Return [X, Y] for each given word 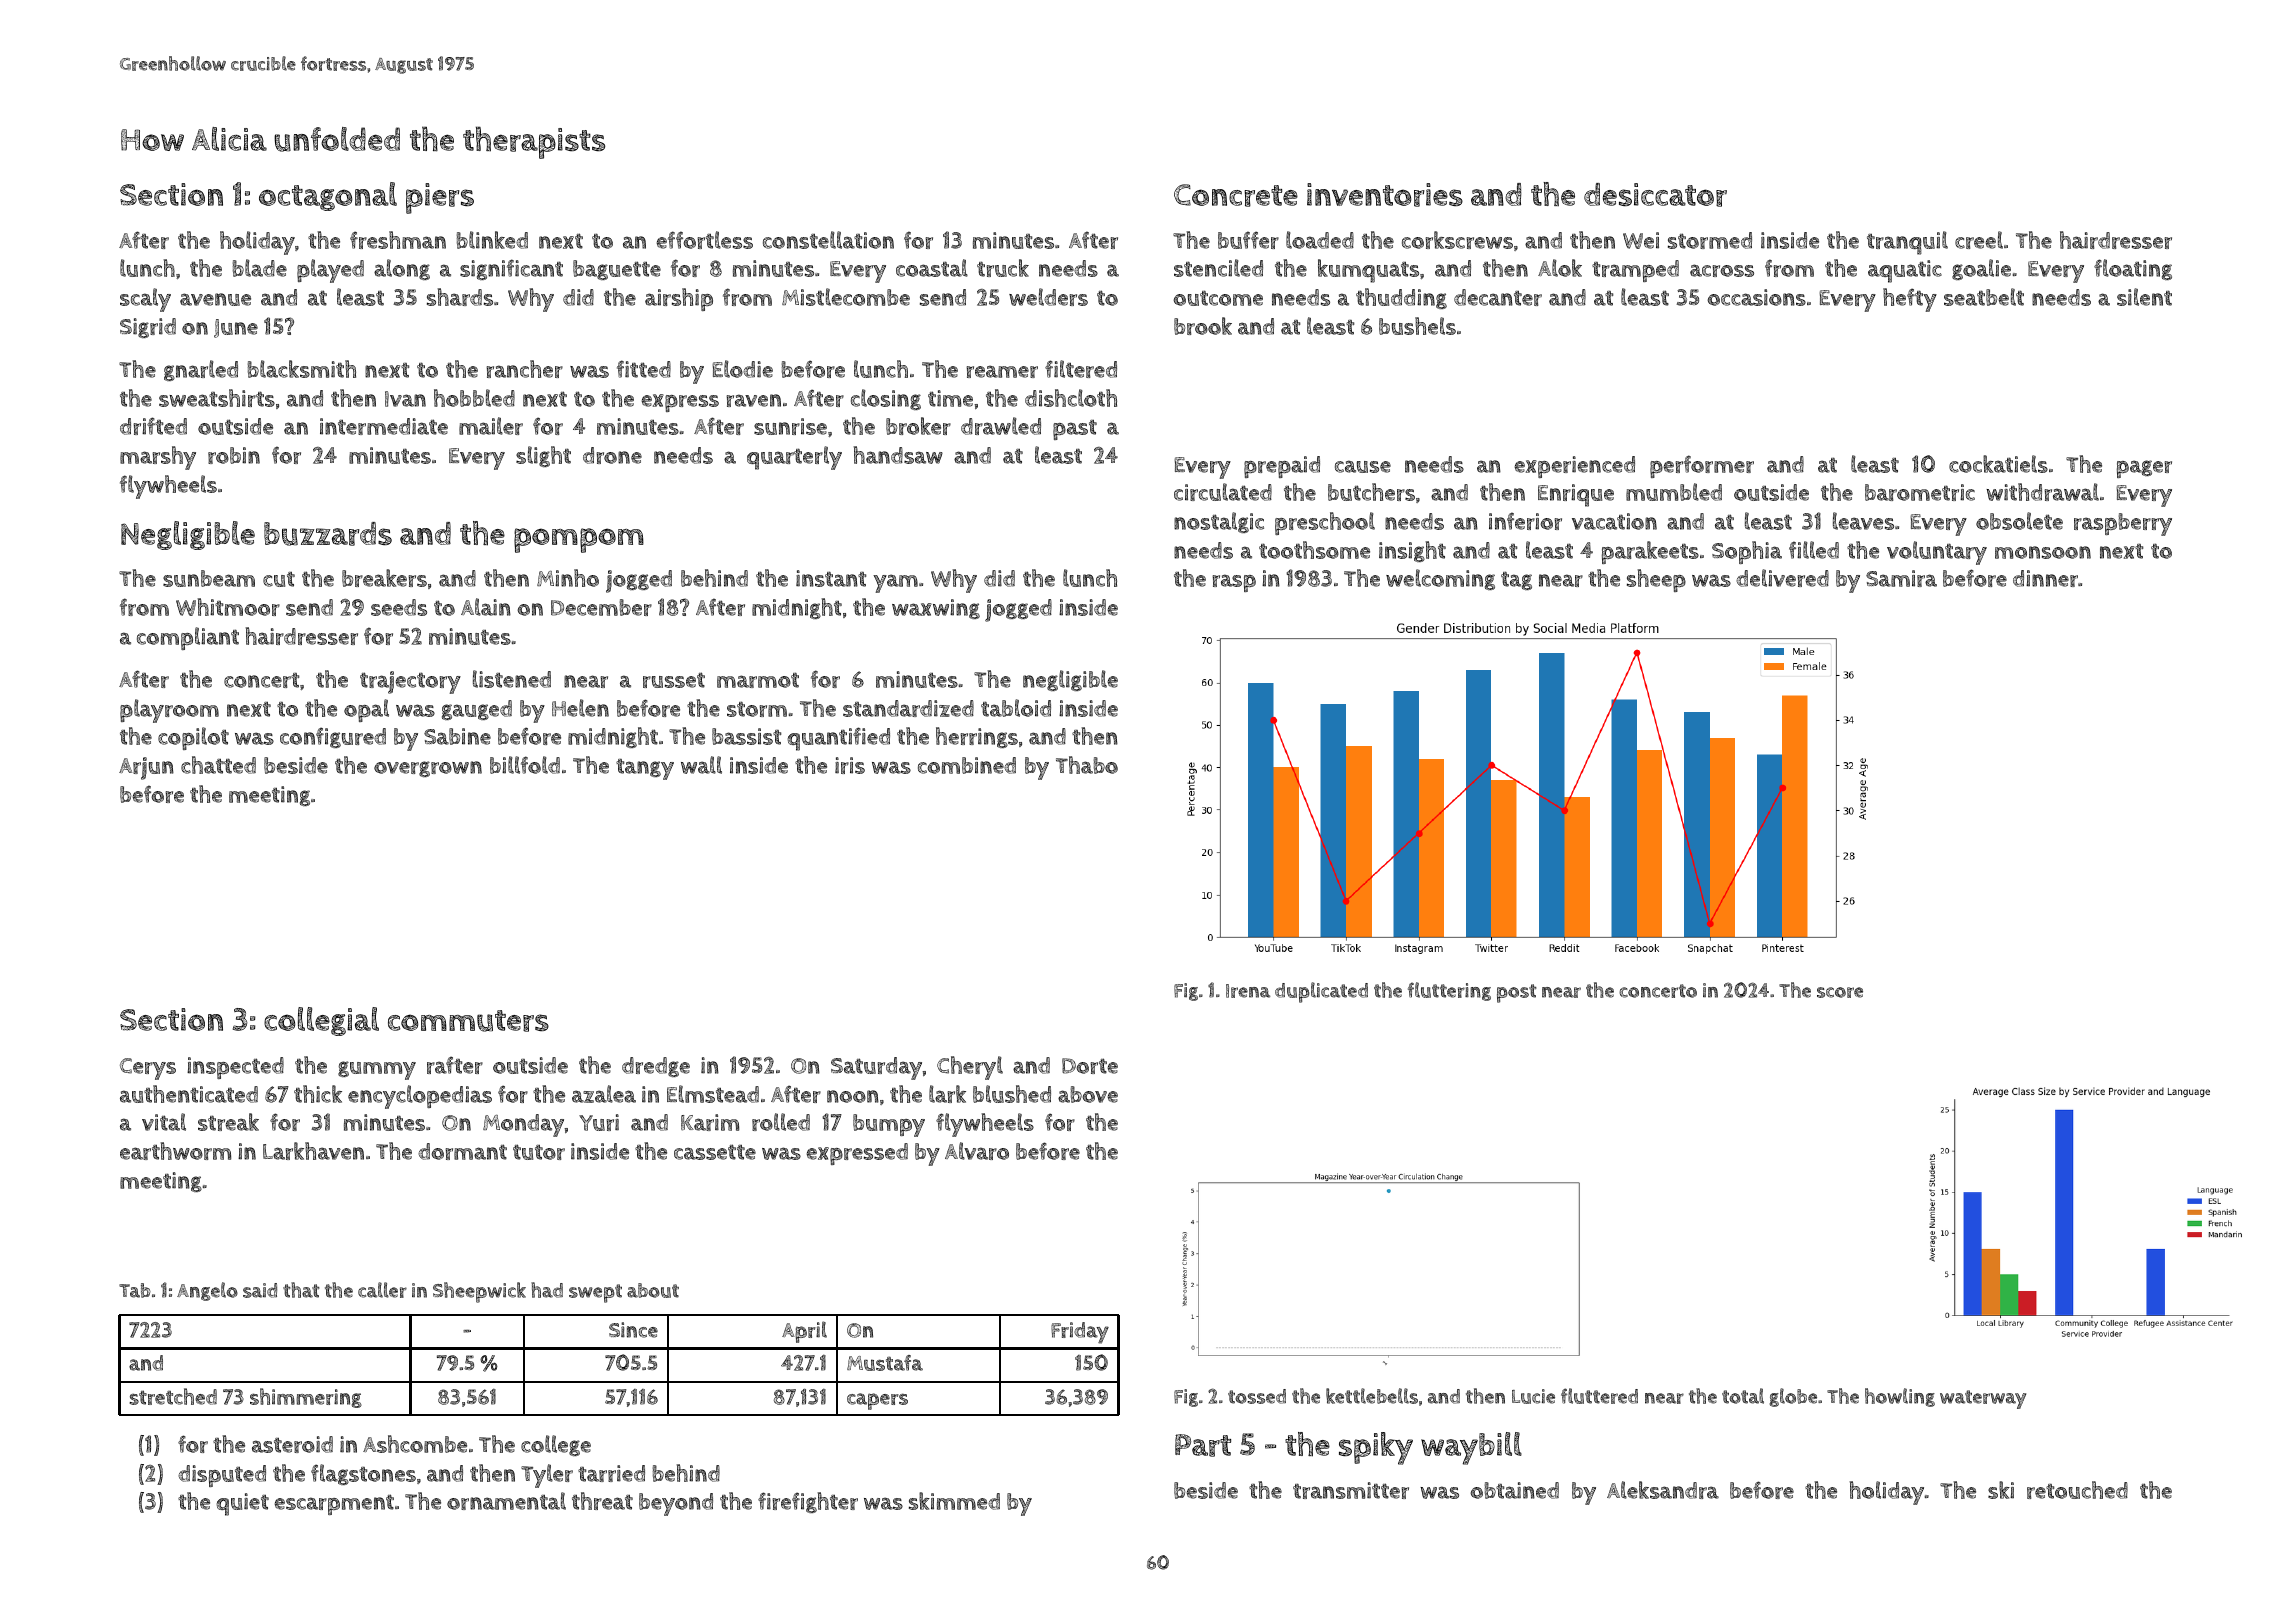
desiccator [1655, 195]
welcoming [1440, 579]
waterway [1983, 1399]
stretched [173, 1396]
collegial [321, 1021]
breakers [384, 578]
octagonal [328, 196]
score [1840, 992]
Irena [1248, 991]
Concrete [1236, 195]
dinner [2045, 578]
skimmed [954, 1501]
